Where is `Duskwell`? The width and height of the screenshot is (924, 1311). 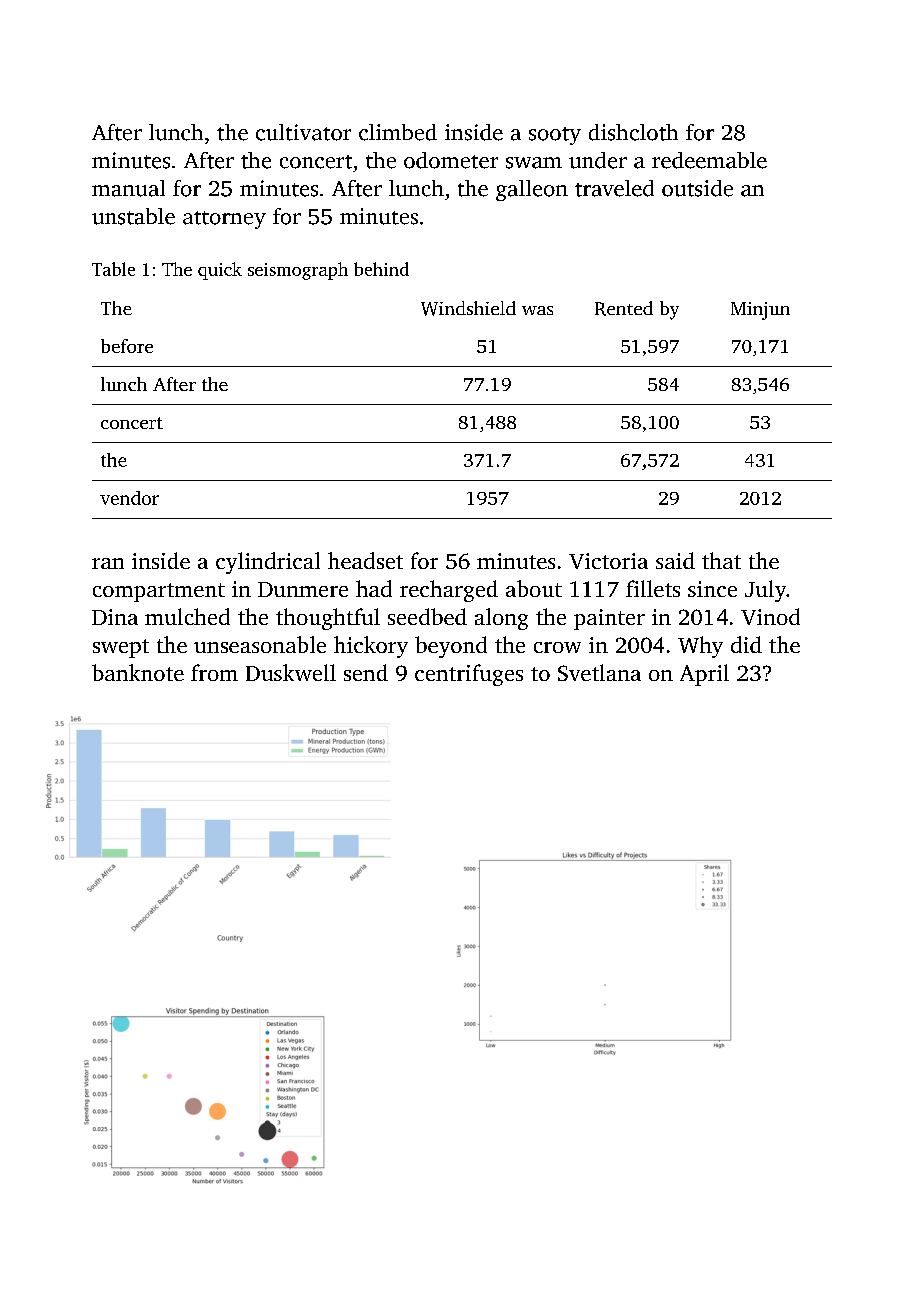 Duskwell is located at coordinates (291, 672).
